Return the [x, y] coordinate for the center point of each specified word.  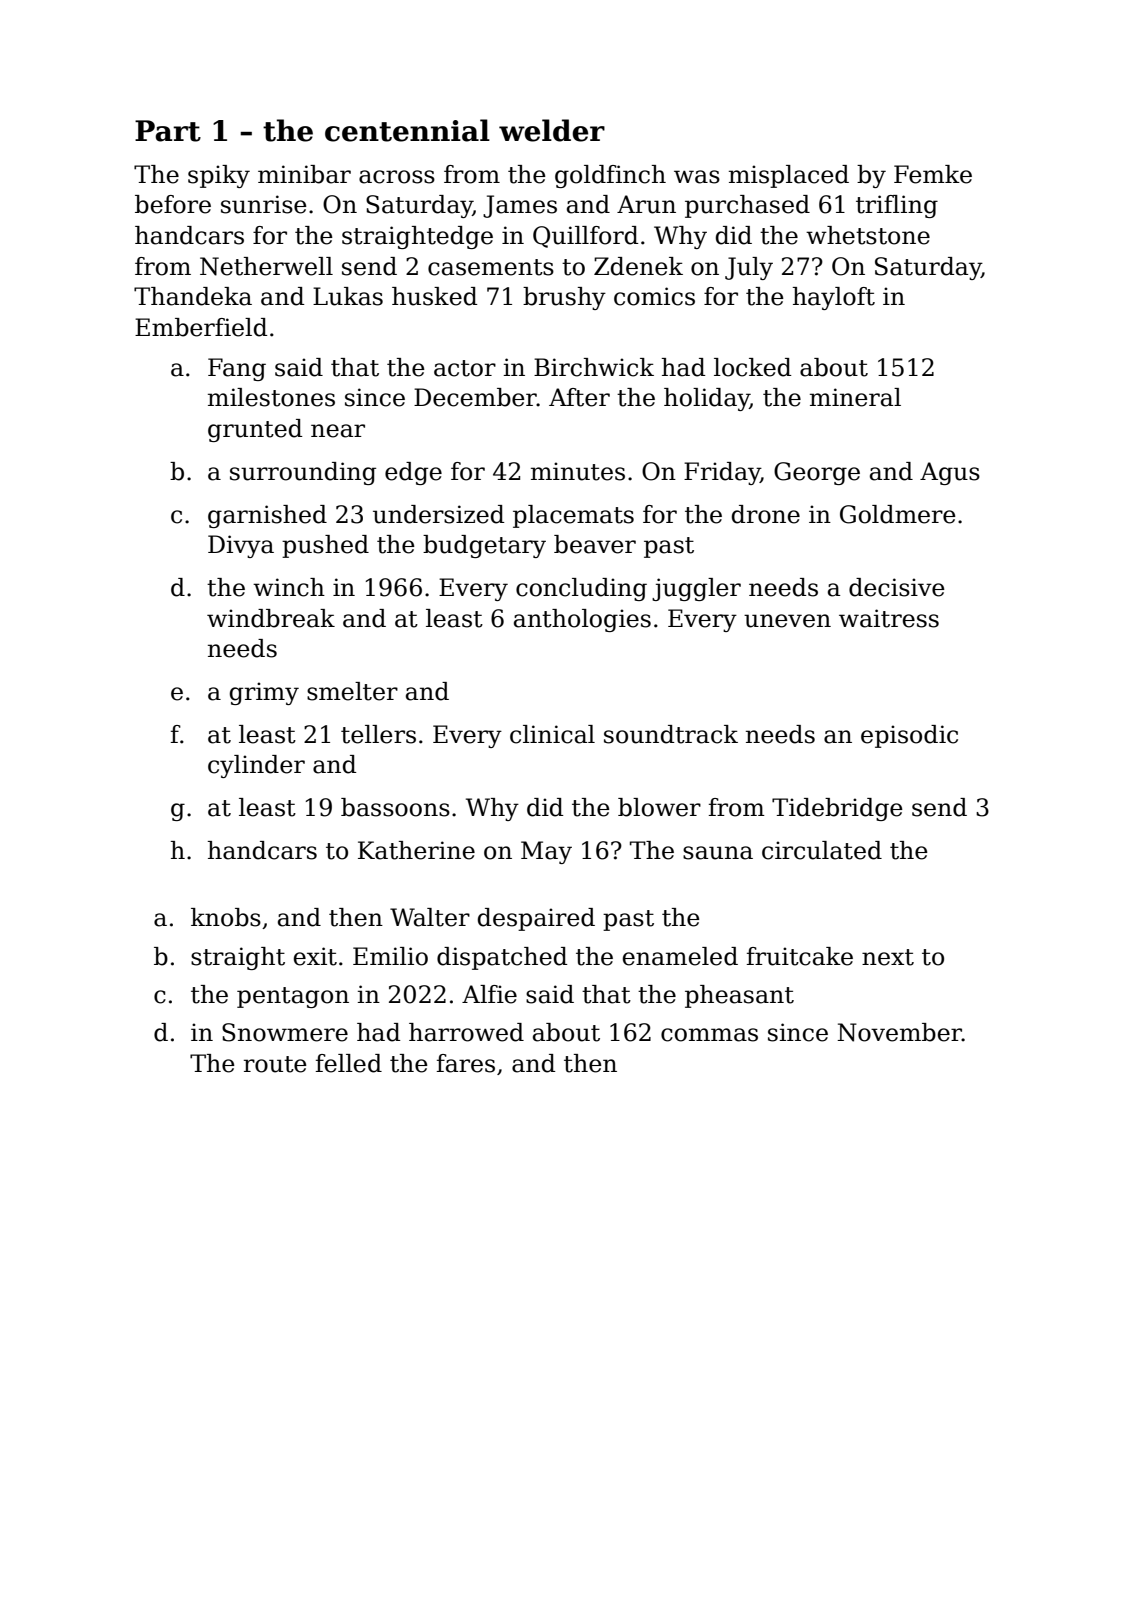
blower [659, 807]
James [520, 206]
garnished [267, 516]
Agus [950, 473]
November [899, 1032]
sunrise [264, 204]
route [275, 1064]
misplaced [789, 176]
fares [466, 1063]
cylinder [256, 766]
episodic [909, 736]
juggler [696, 589]
